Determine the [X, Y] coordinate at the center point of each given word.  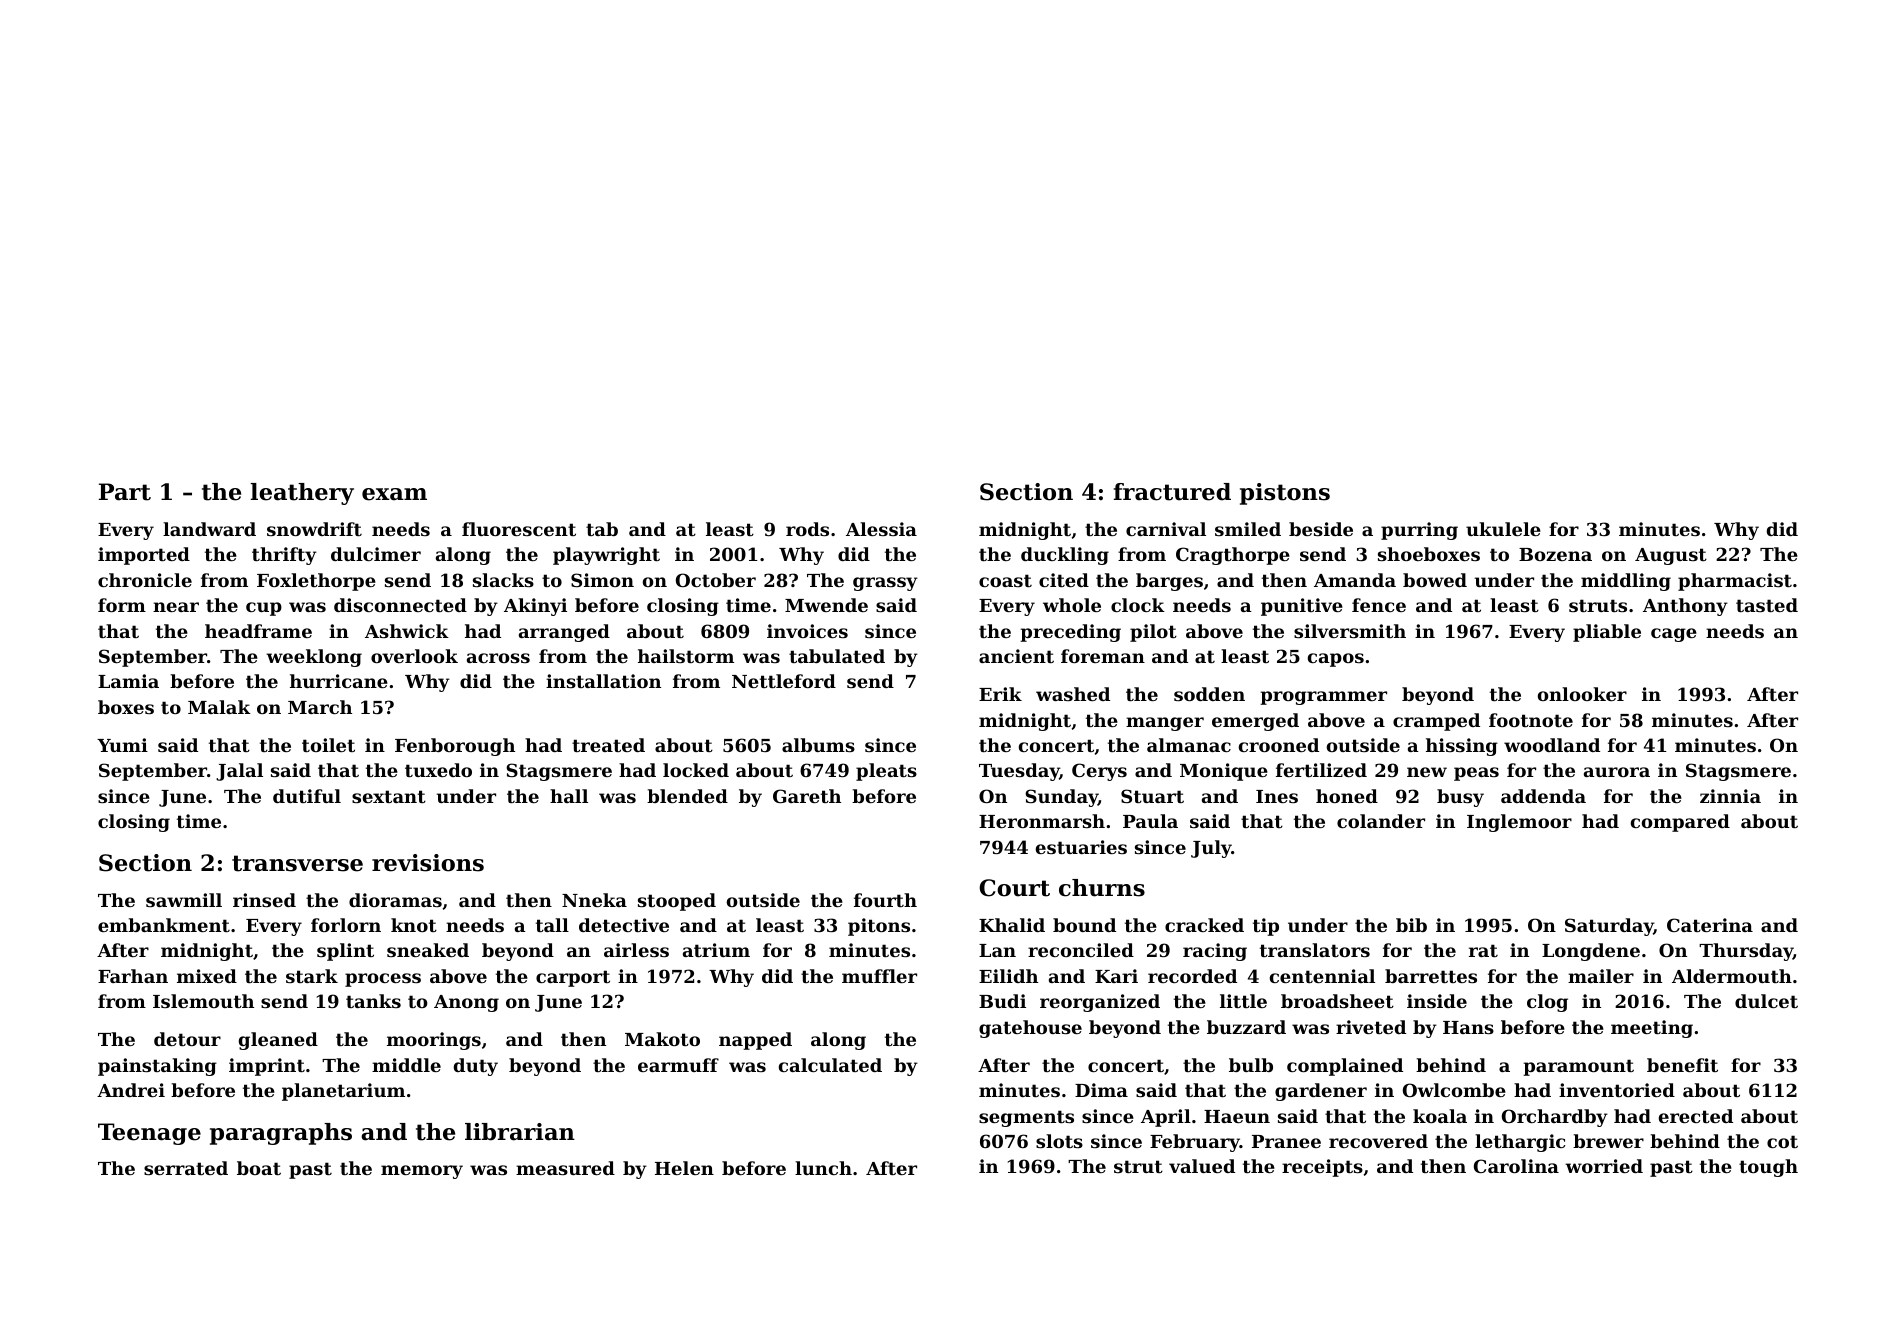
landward [209, 529]
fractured [1172, 492]
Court [1014, 888]
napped [755, 1041]
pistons [1285, 494]
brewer [1608, 1141]
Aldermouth [1732, 976]
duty [476, 1067]
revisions [428, 863]
